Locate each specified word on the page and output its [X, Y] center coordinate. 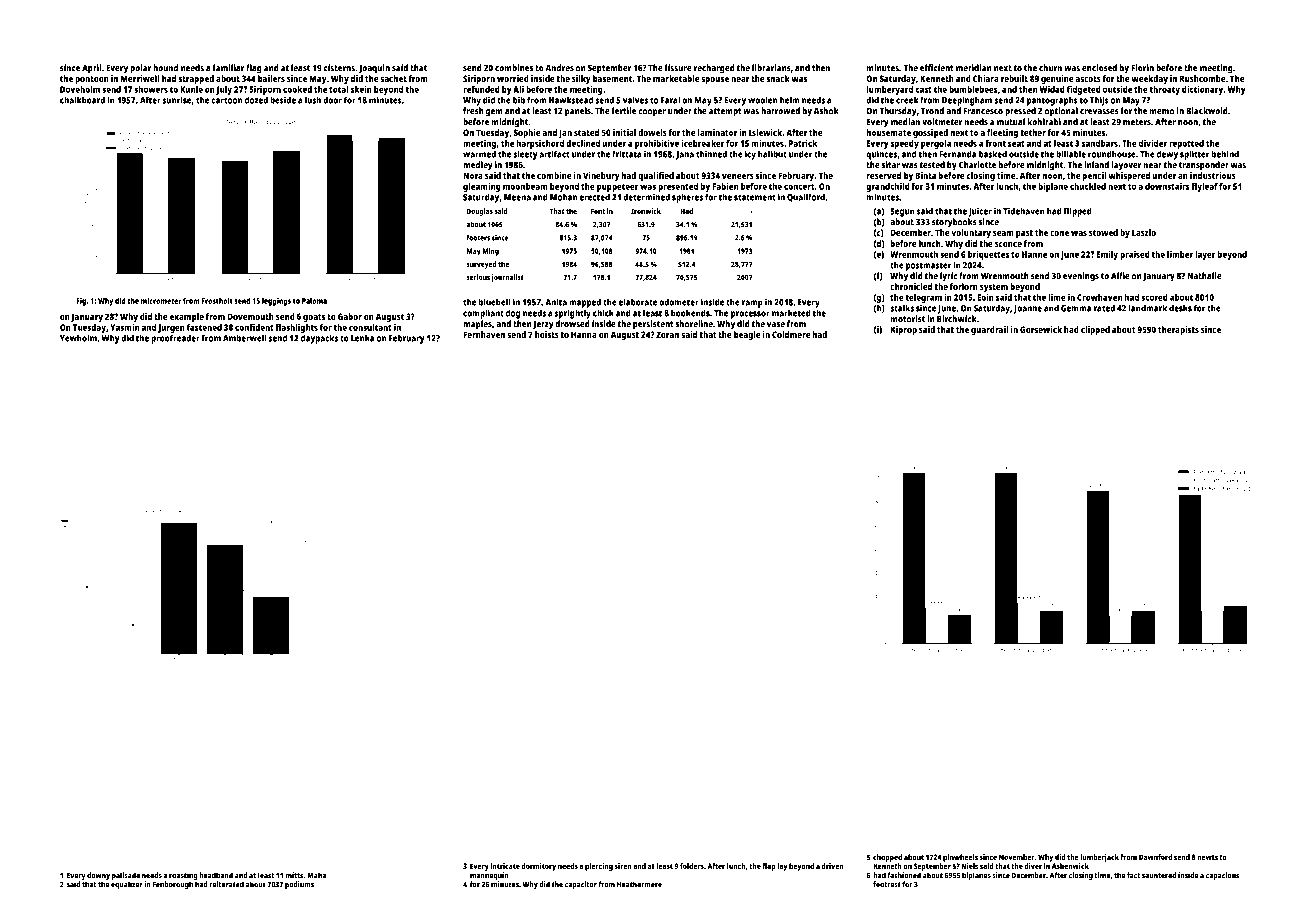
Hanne [1034, 254]
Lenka [362, 338]
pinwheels [960, 858]
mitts [295, 875]
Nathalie [1204, 276]
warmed [479, 154]
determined [646, 197]
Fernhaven [484, 334]
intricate [505, 866]
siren [623, 866]
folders [692, 866]
